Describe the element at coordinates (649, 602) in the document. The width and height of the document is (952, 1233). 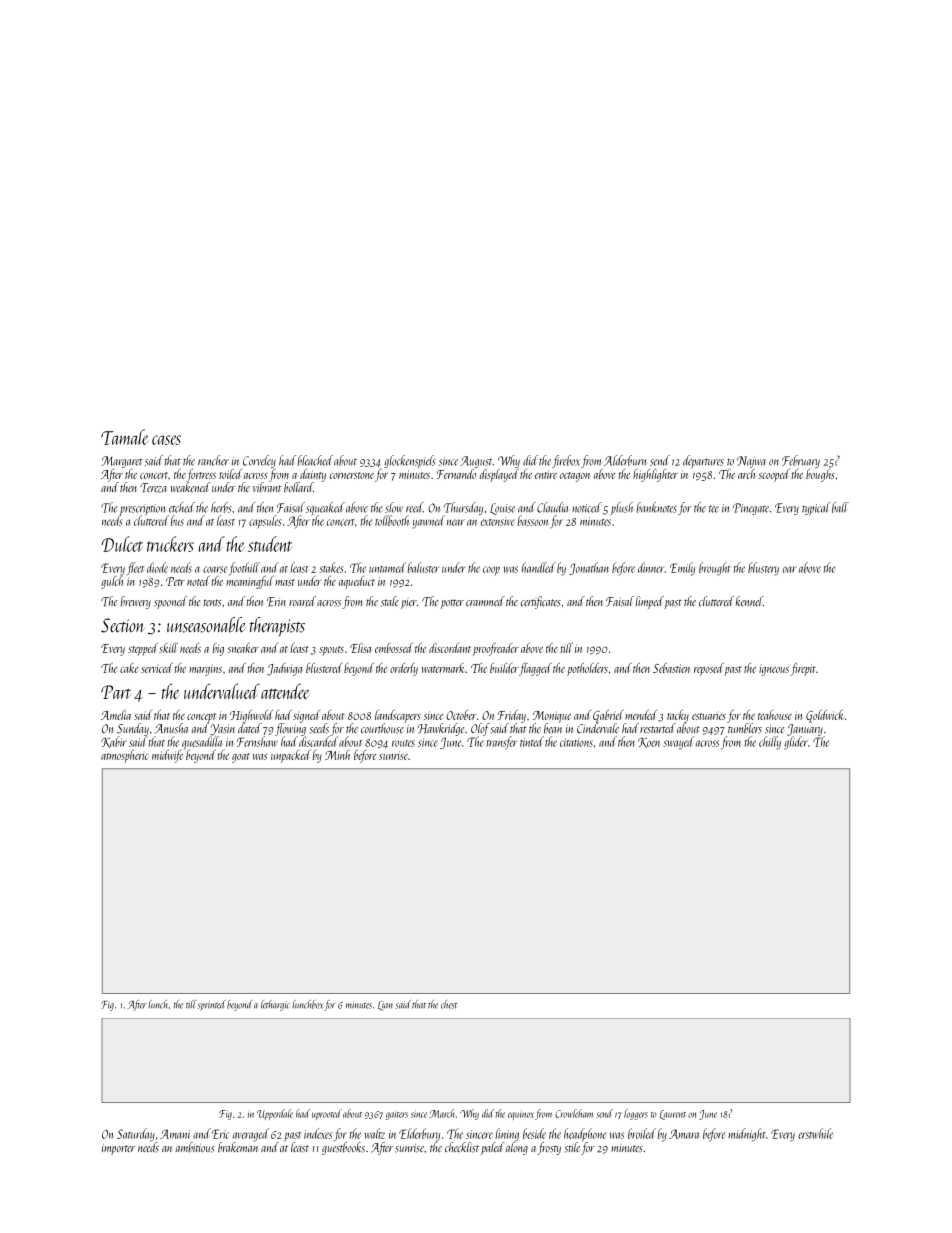
I see `limped` at that location.
